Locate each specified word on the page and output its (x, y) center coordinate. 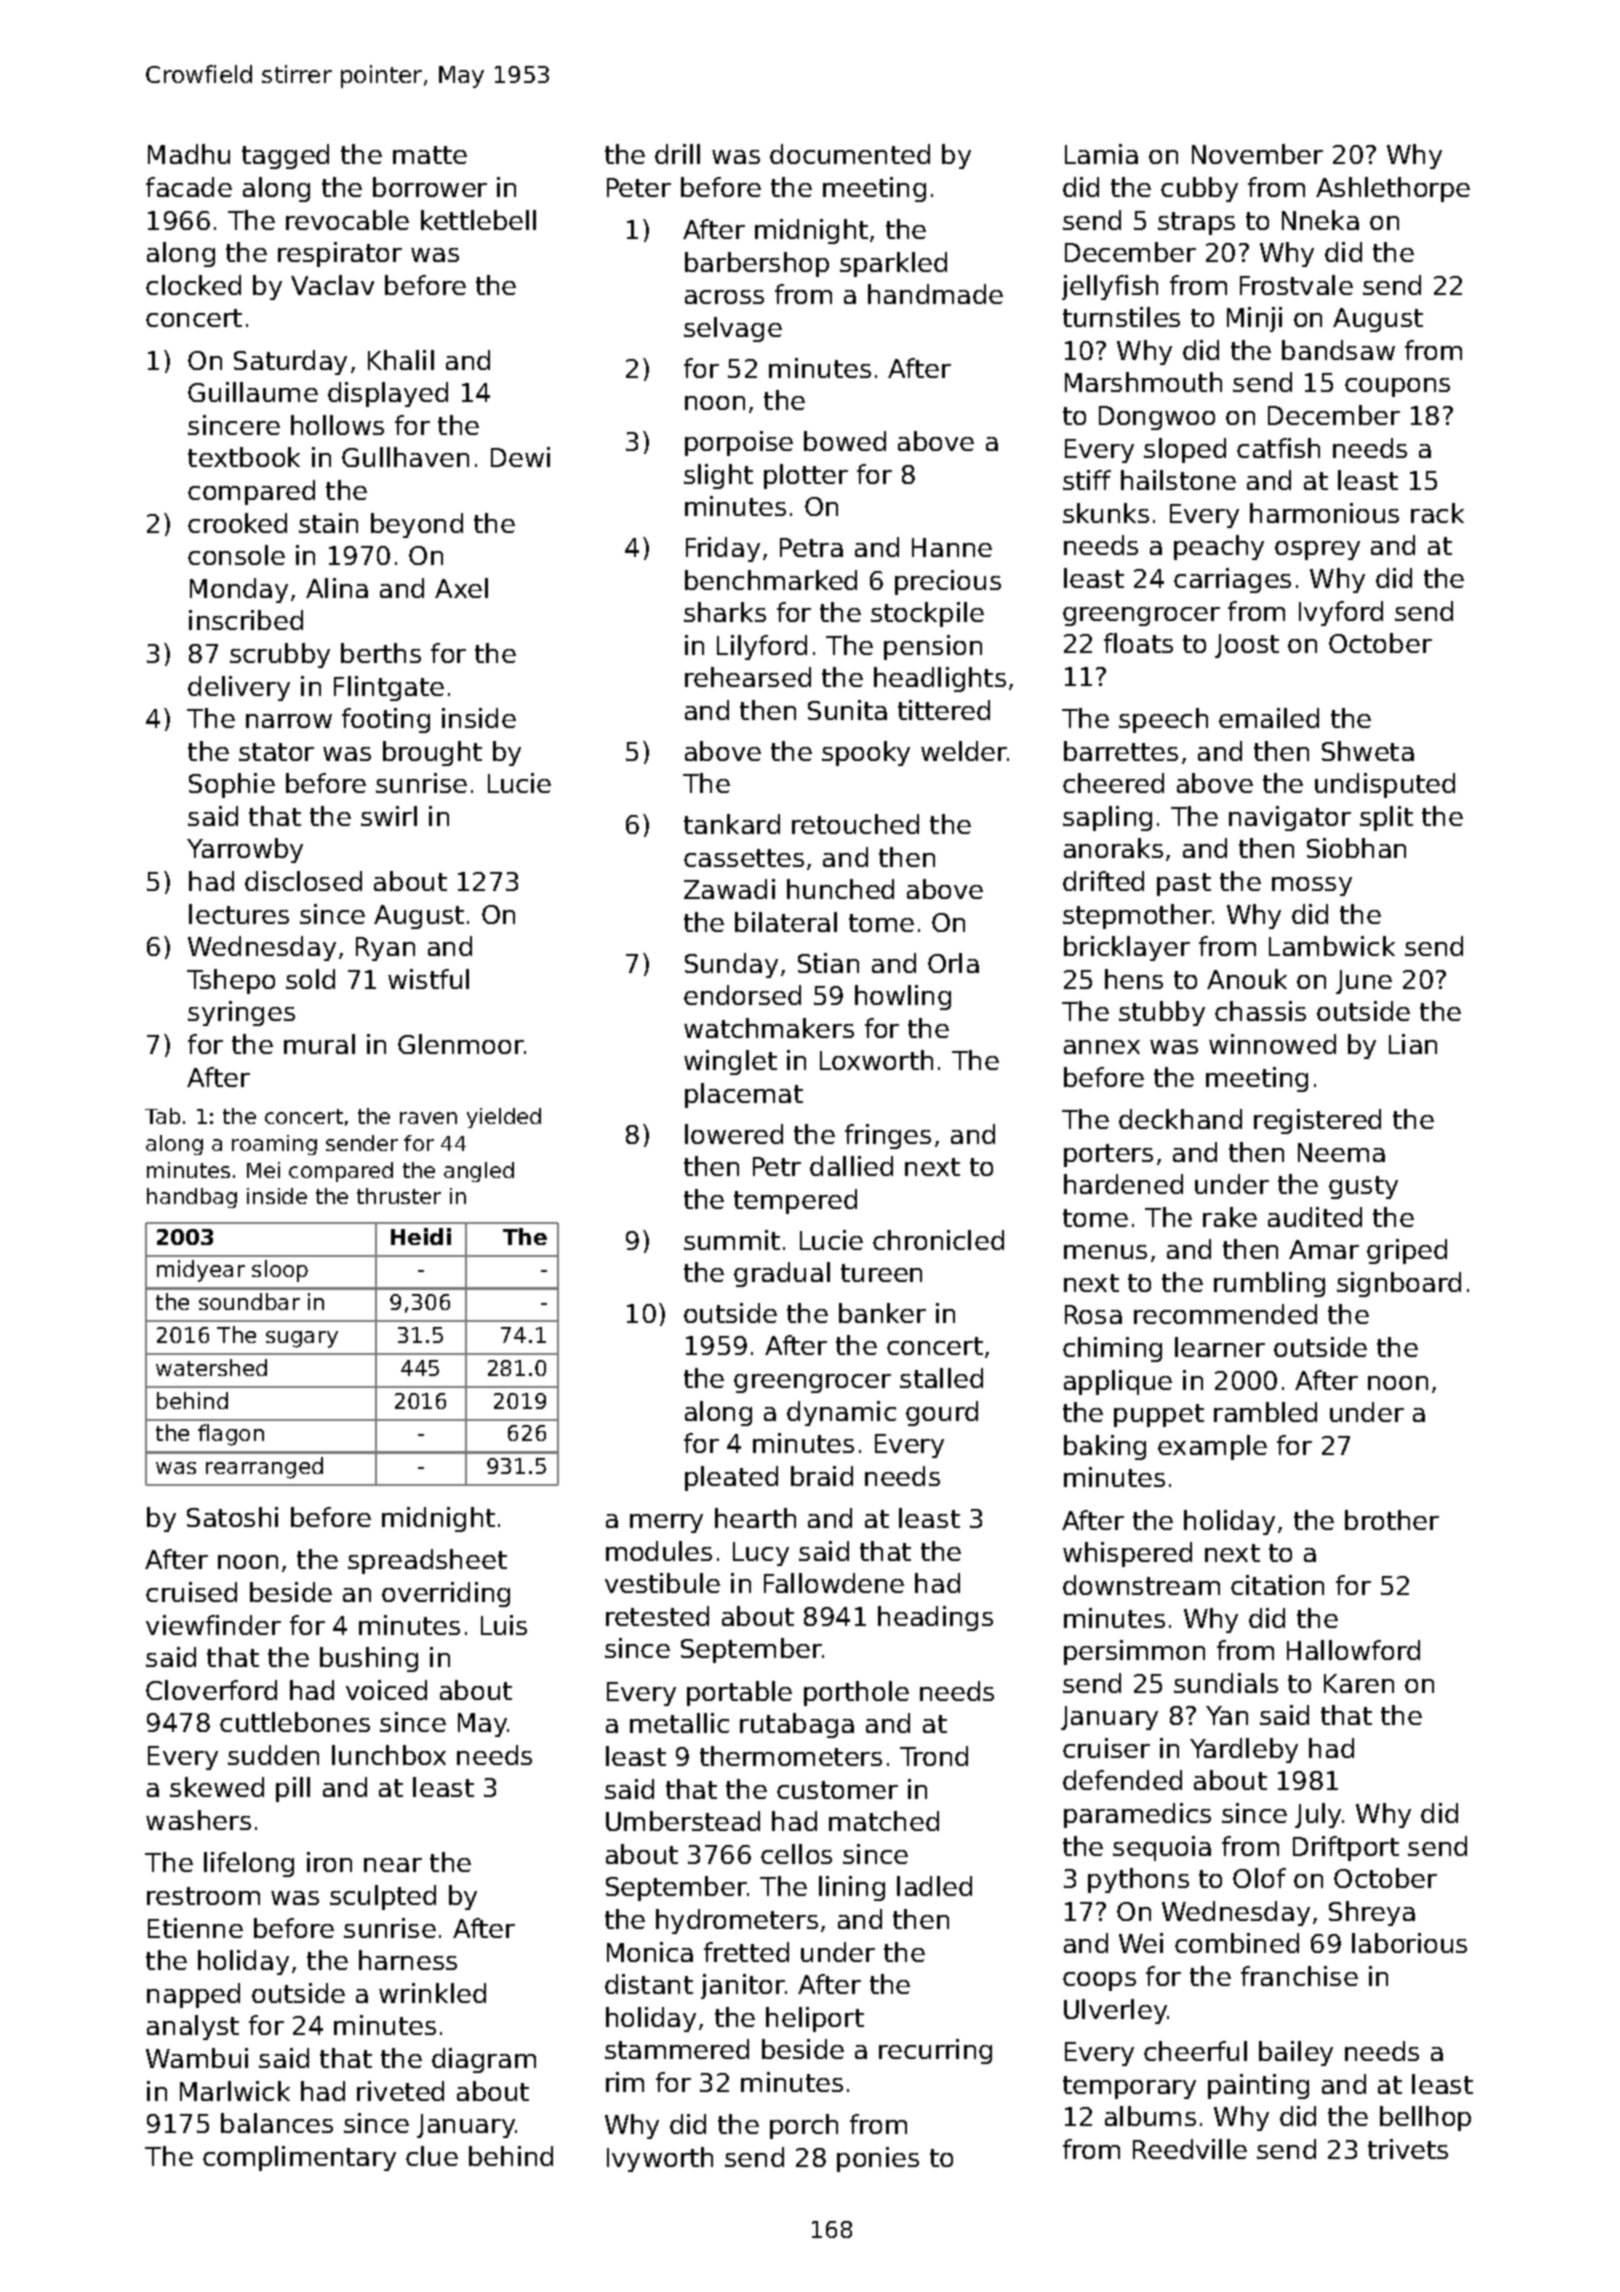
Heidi (421, 1236)
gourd (942, 1413)
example (1212, 1447)
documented (850, 154)
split (1386, 818)
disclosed (303, 881)
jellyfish (1110, 287)
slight (718, 476)
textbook (244, 457)
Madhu (189, 154)
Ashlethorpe (1393, 189)
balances (277, 2123)
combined (1237, 1943)
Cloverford (211, 1690)
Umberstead (683, 1821)
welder (964, 751)
